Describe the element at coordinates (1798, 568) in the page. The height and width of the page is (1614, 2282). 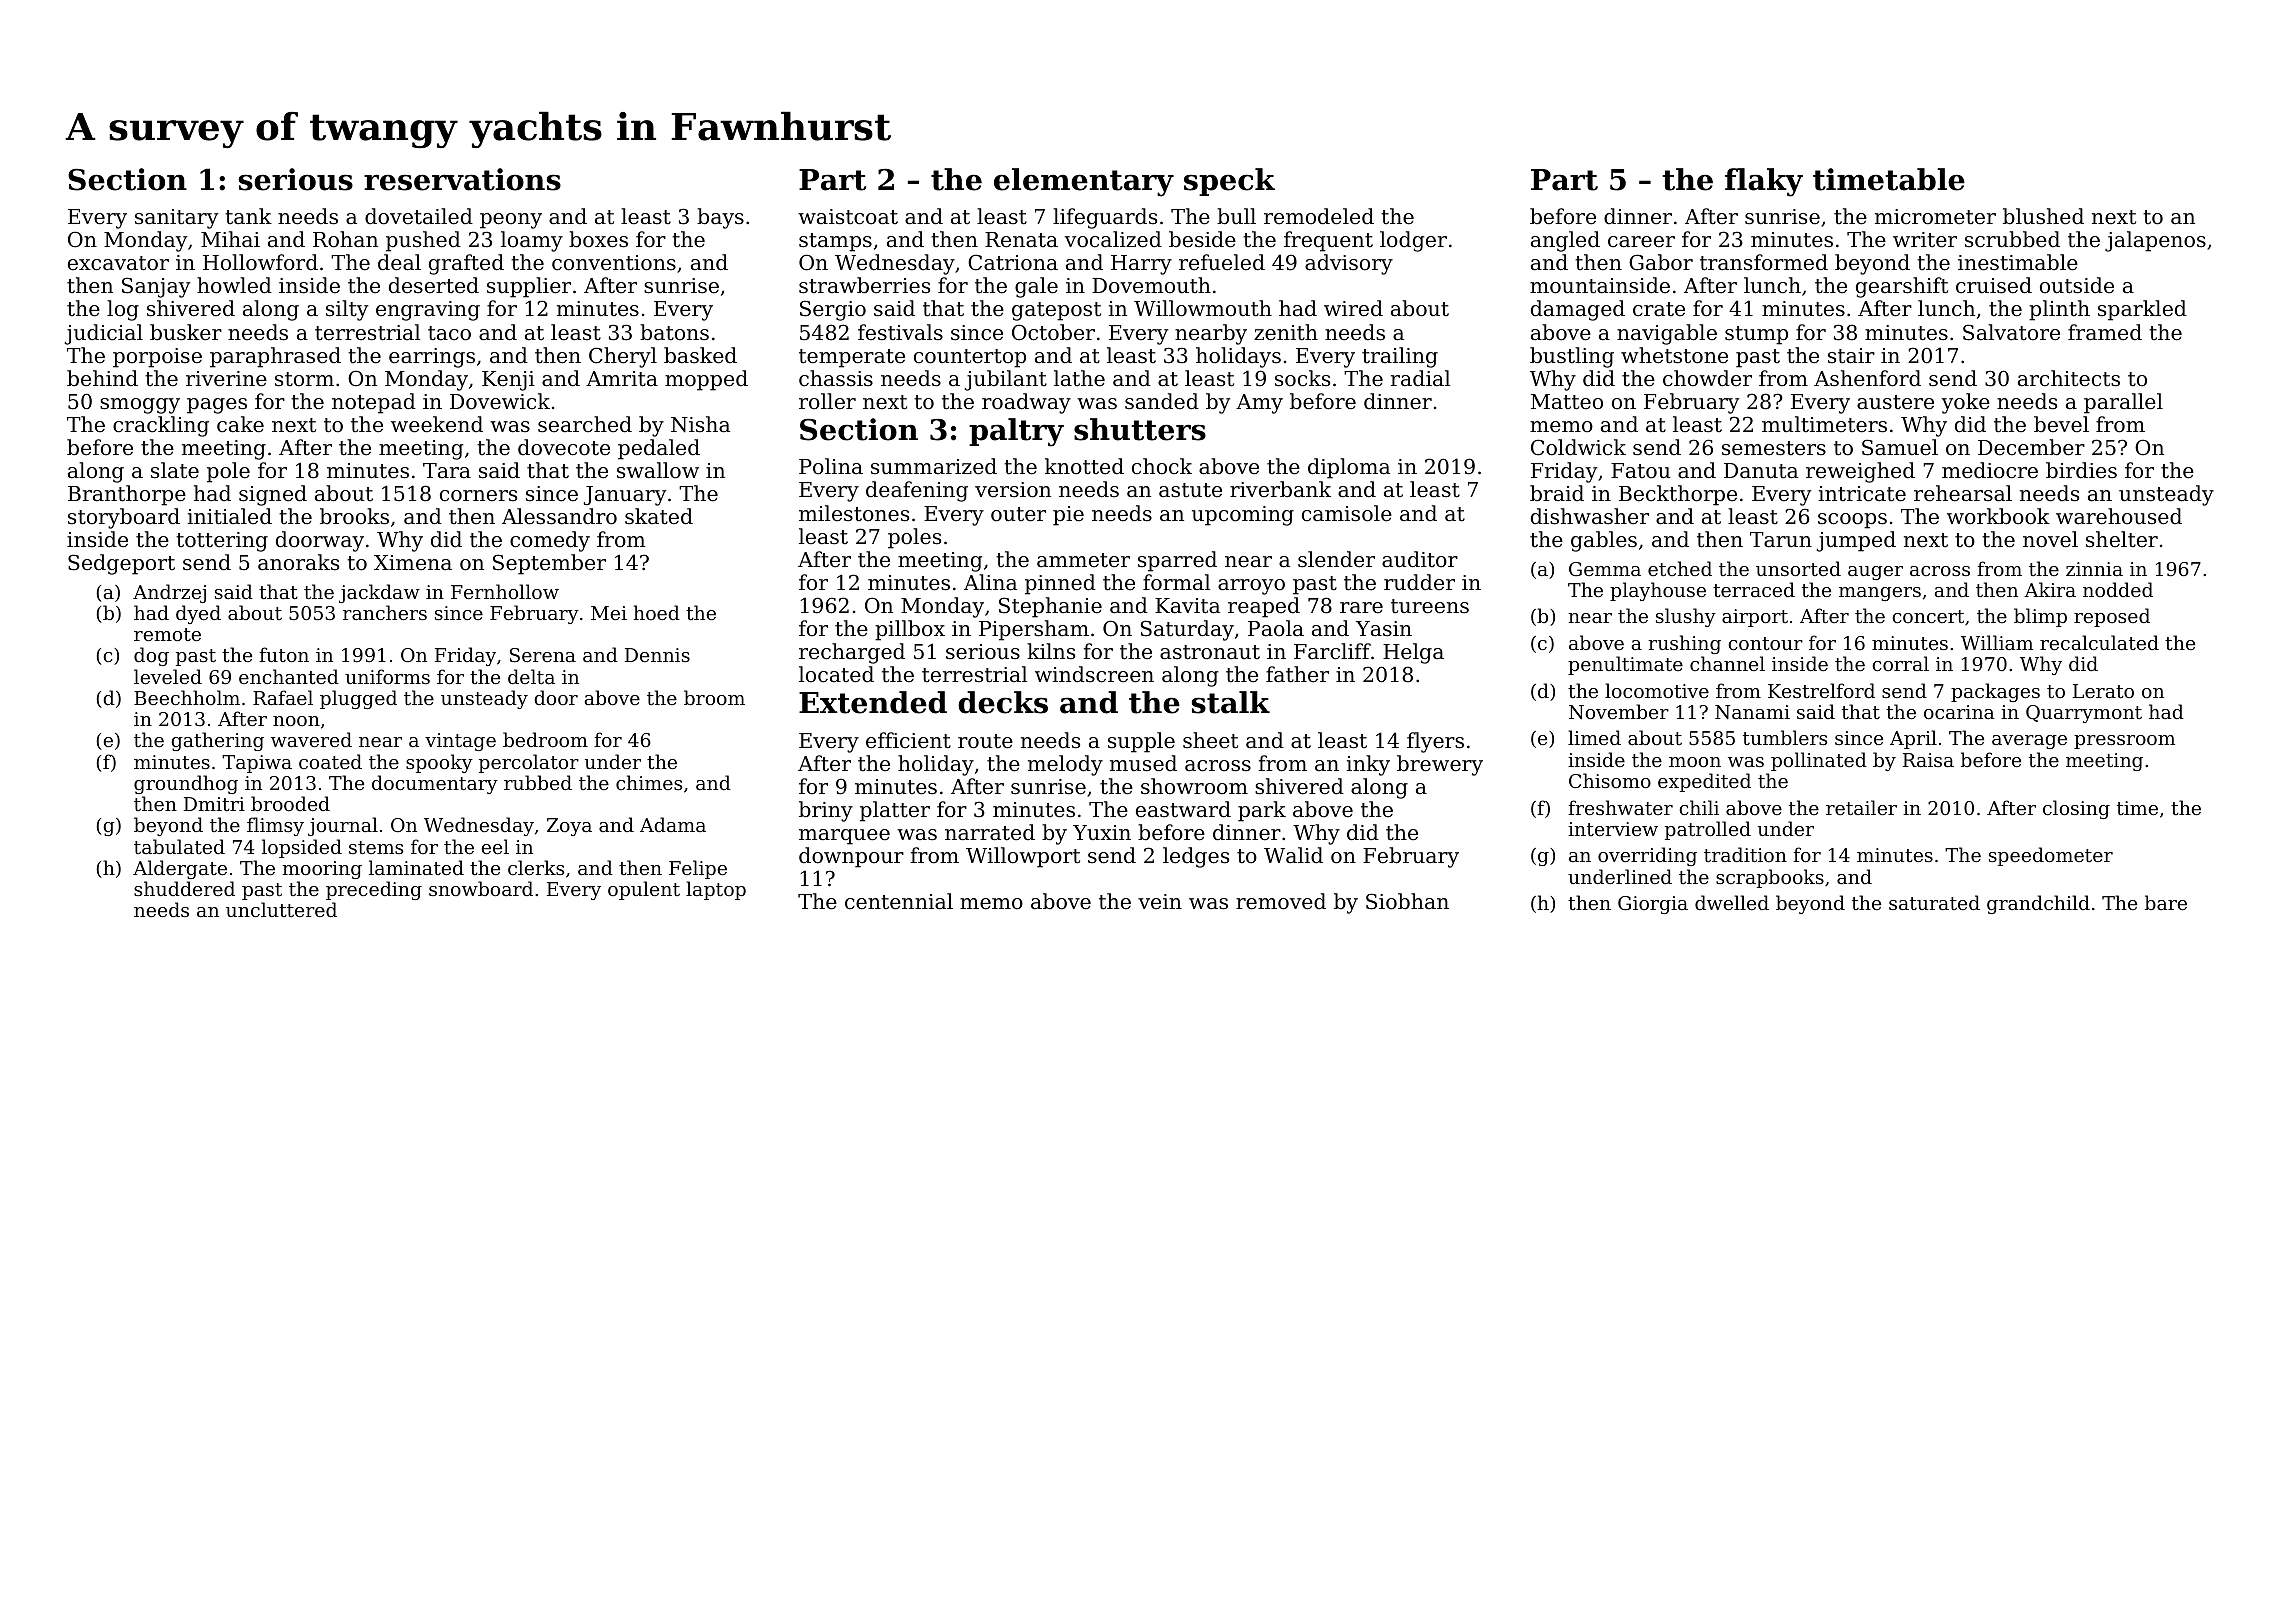
I see `unsorted` at that location.
